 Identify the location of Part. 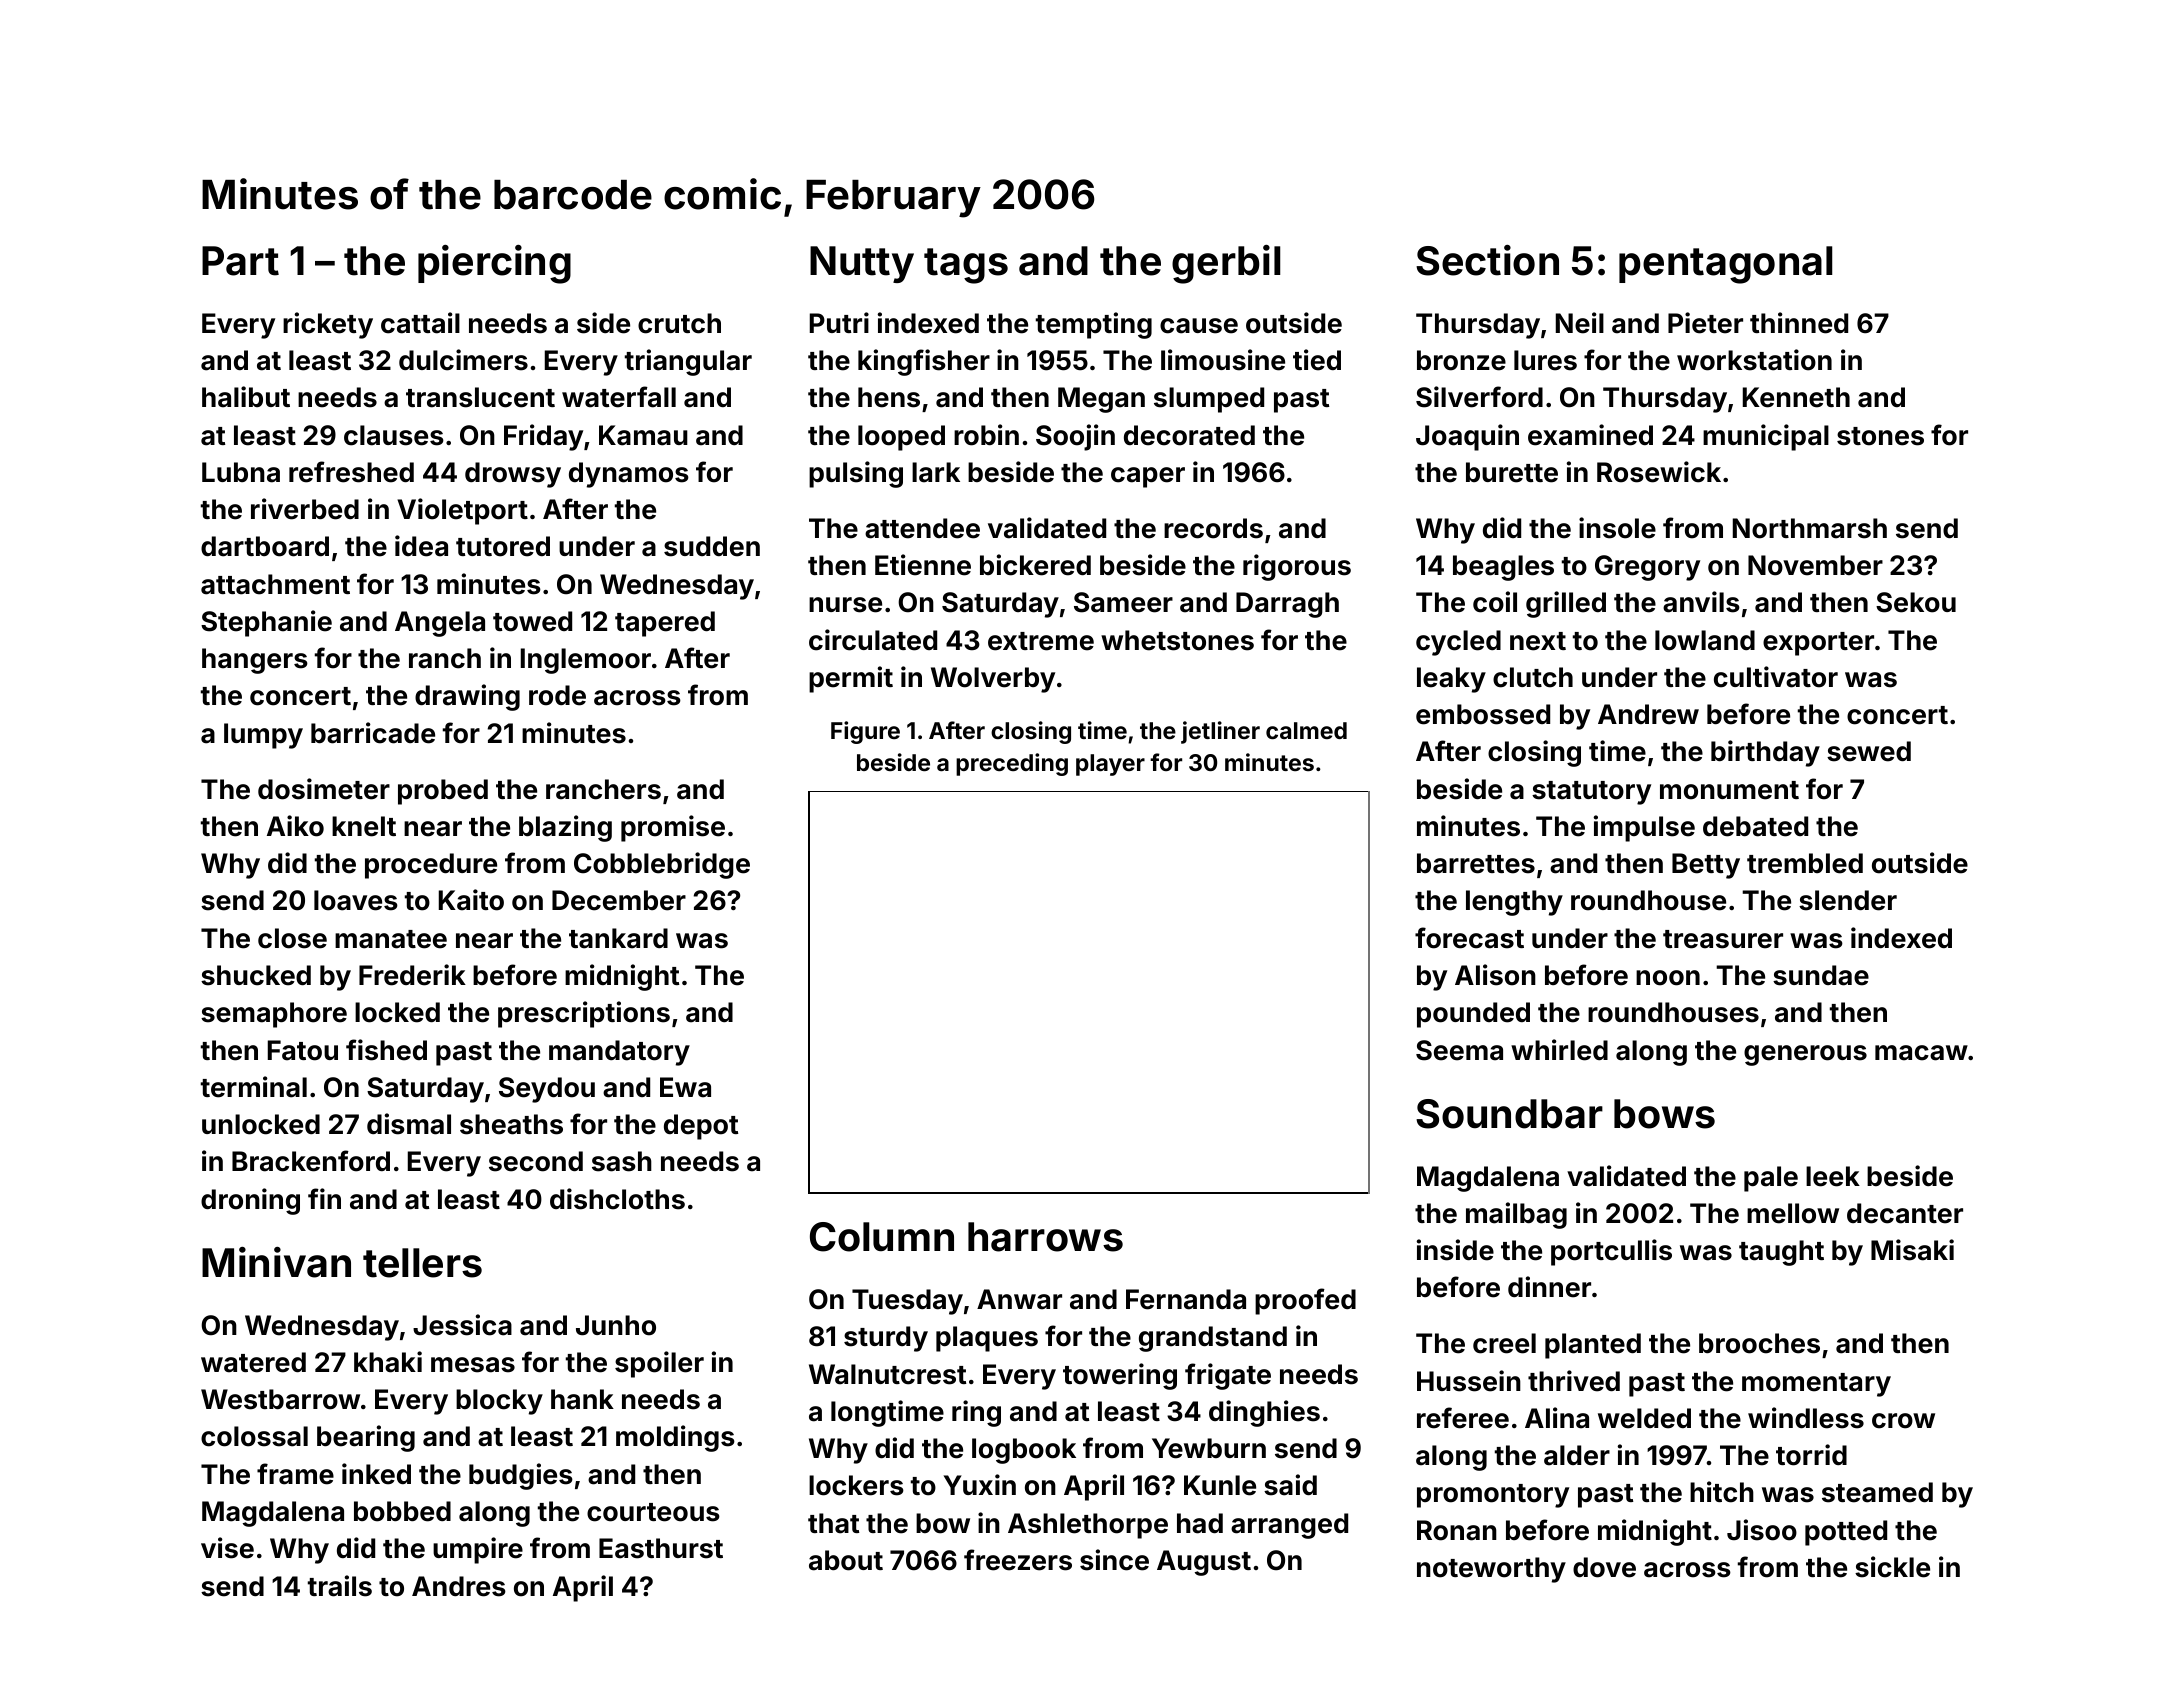
(240, 261).
